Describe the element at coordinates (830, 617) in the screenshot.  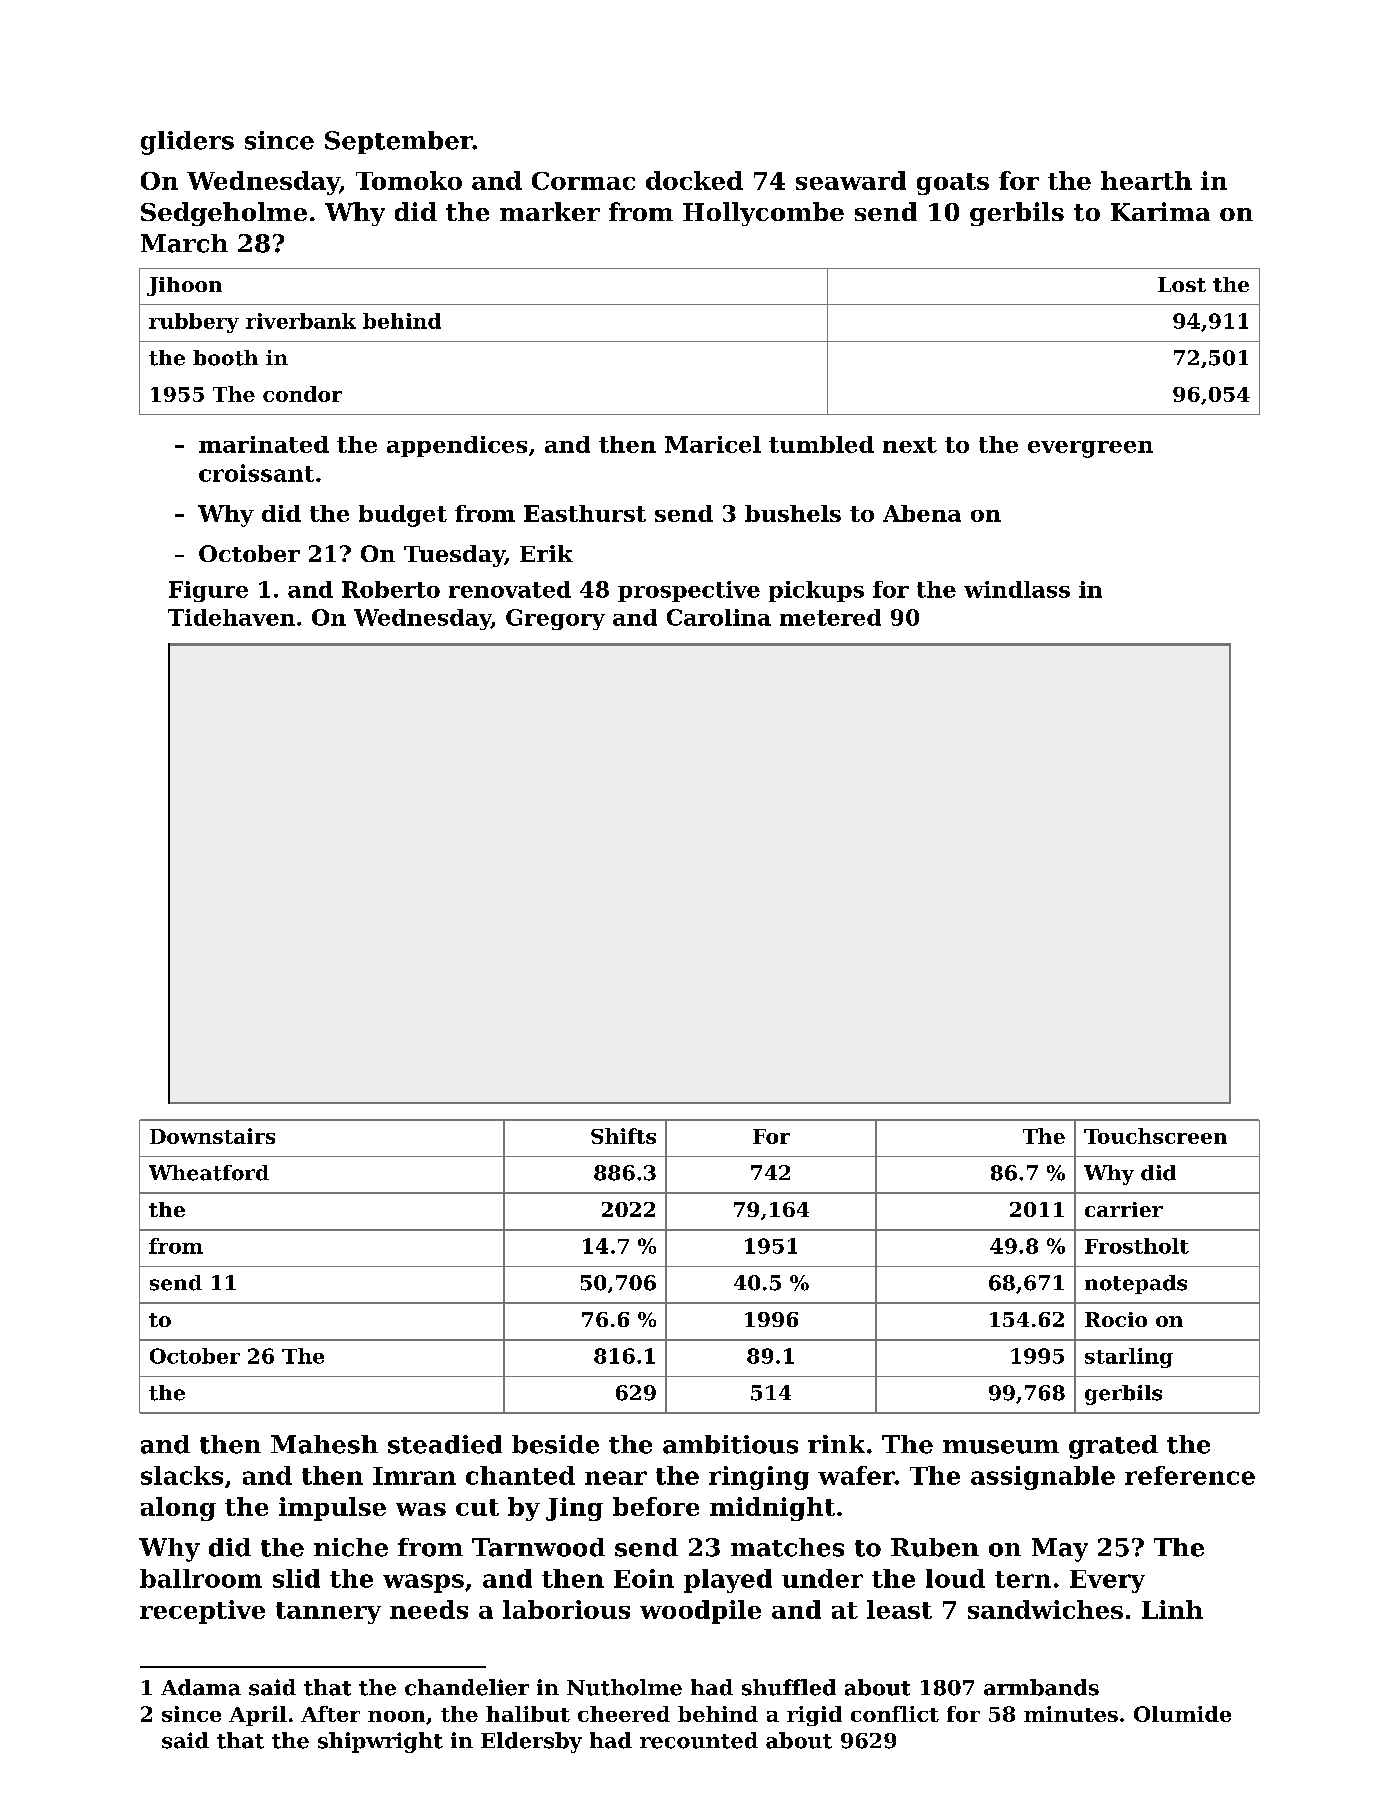
I see `metered` at that location.
